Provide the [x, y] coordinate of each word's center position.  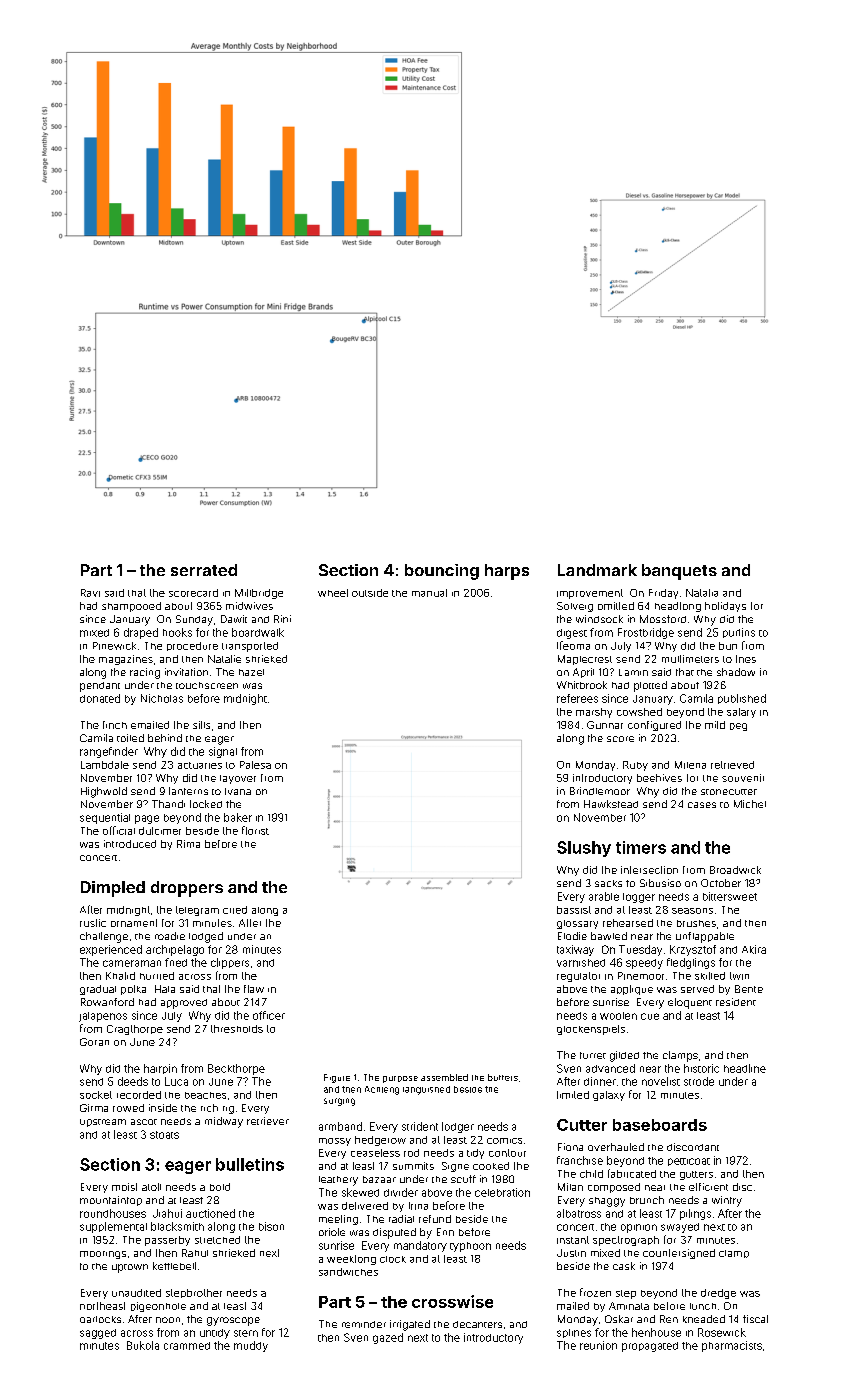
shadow [736, 672]
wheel [333, 593]
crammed [187, 1346]
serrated [204, 570]
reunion [598, 1345]
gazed [388, 1338]
